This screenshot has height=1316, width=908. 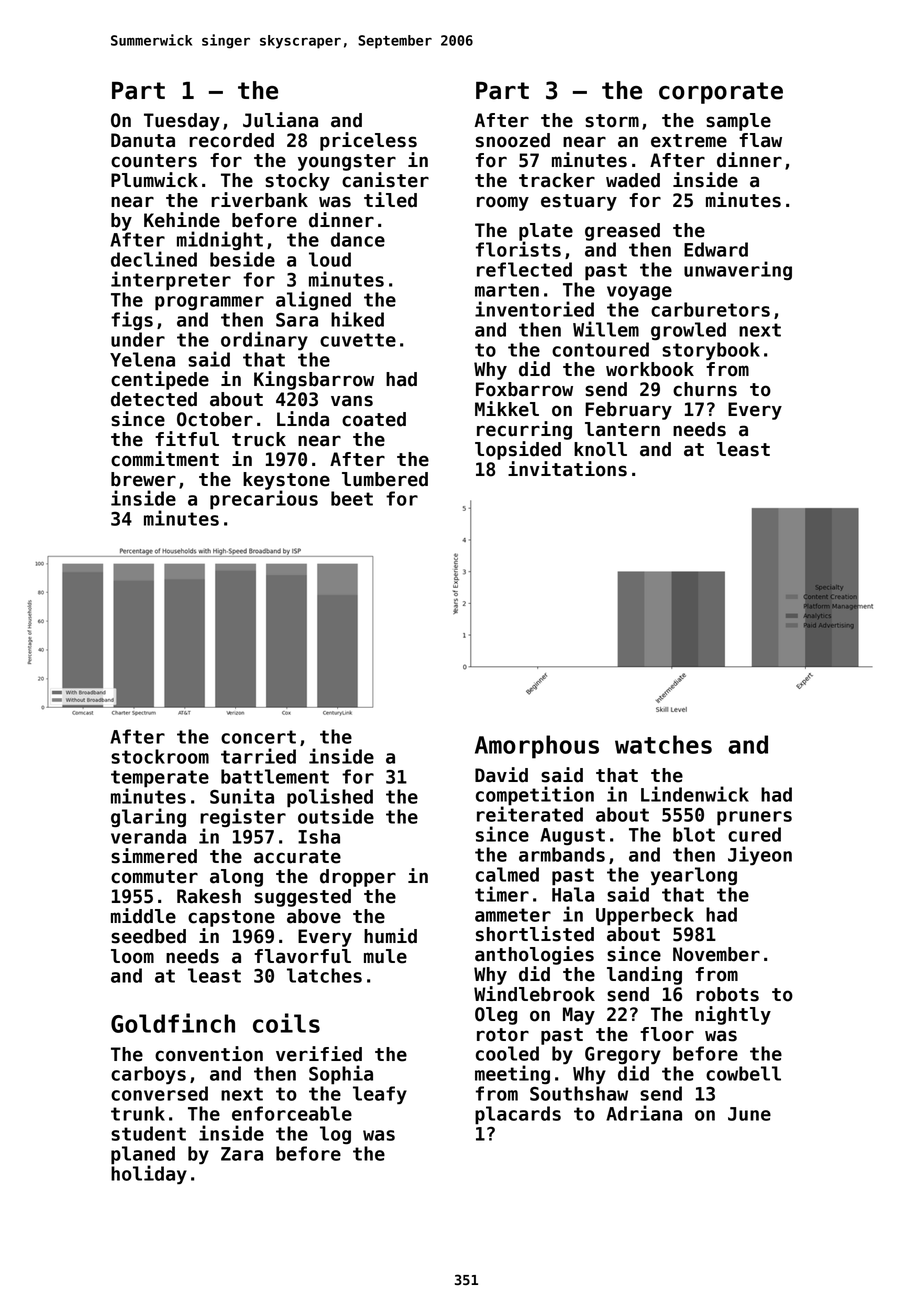 What do you see at coordinates (688, 331) in the screenshot?
I see `growled` at bounding box center [688, 331].
